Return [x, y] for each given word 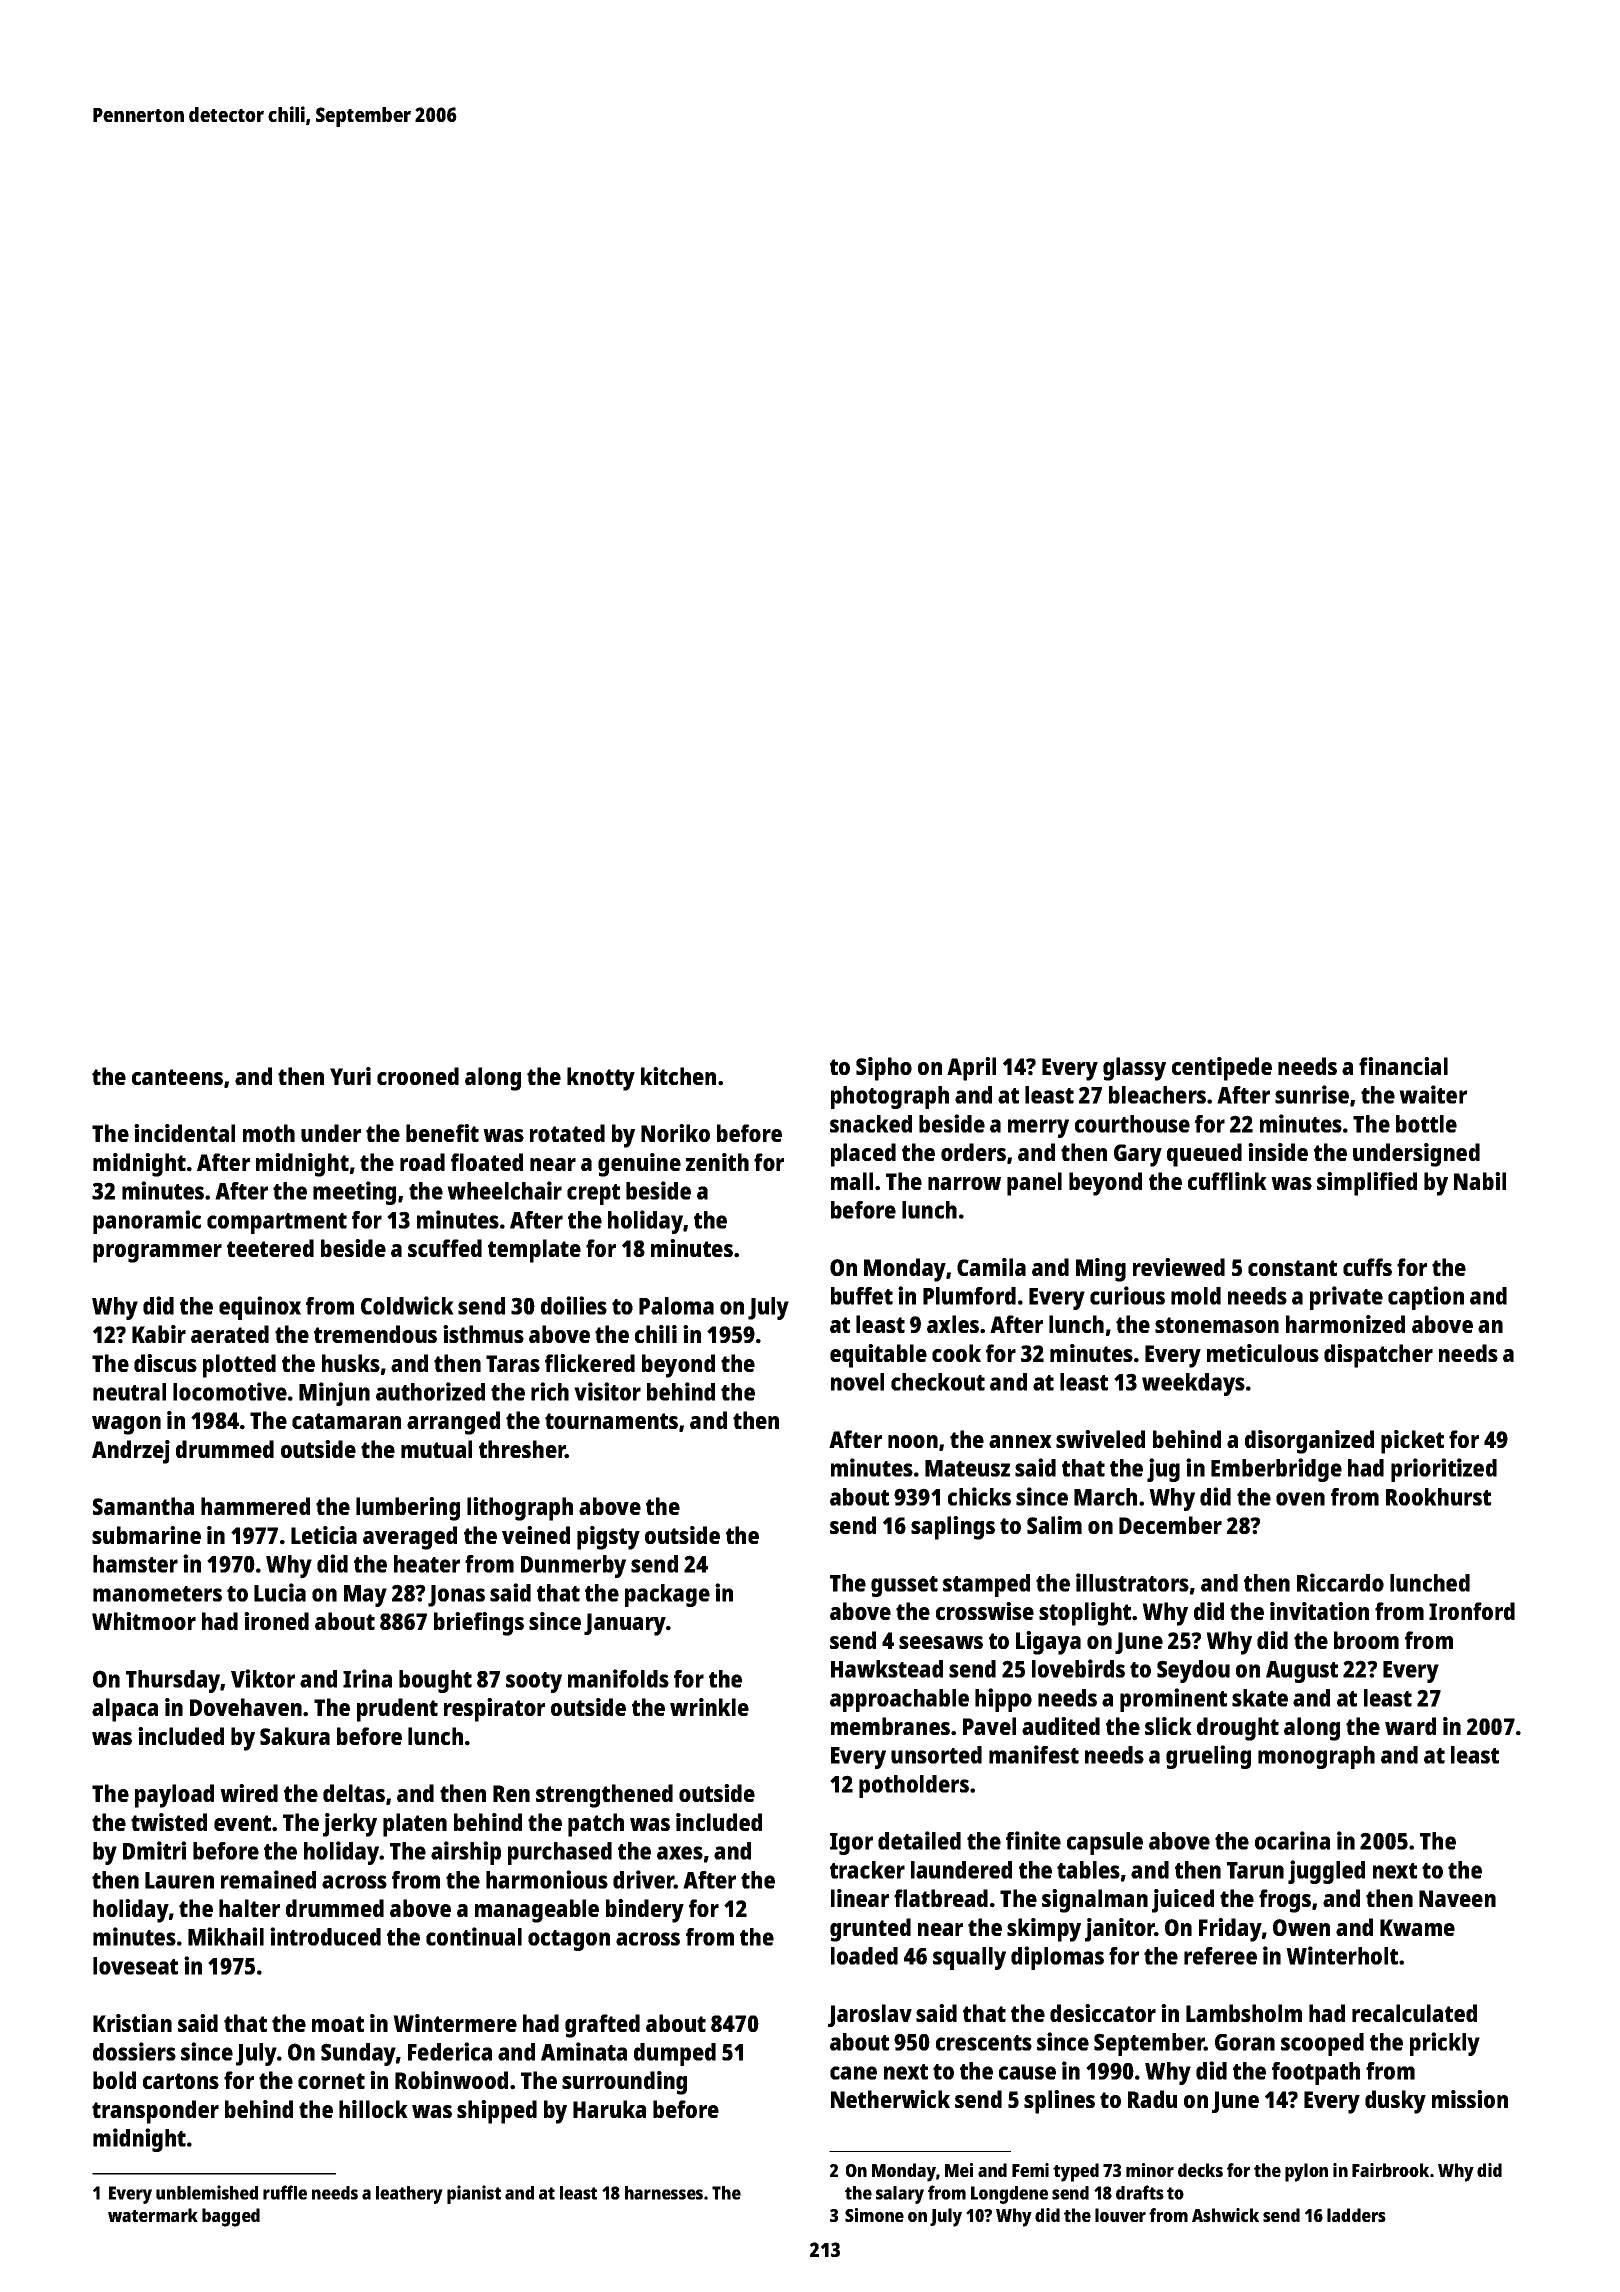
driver [643, 1879]
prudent [397, 1710]
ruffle [285, 2192]
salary [900, 2195]
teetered [270, 1248]
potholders [914, 1786]
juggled [1326, 1872]
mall [852, 1181]
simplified [1367, 1184]
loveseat [135, 1966]
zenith [717, 1162]
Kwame [1417, 1927]
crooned [418, 1076]
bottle [1426, 1124]
